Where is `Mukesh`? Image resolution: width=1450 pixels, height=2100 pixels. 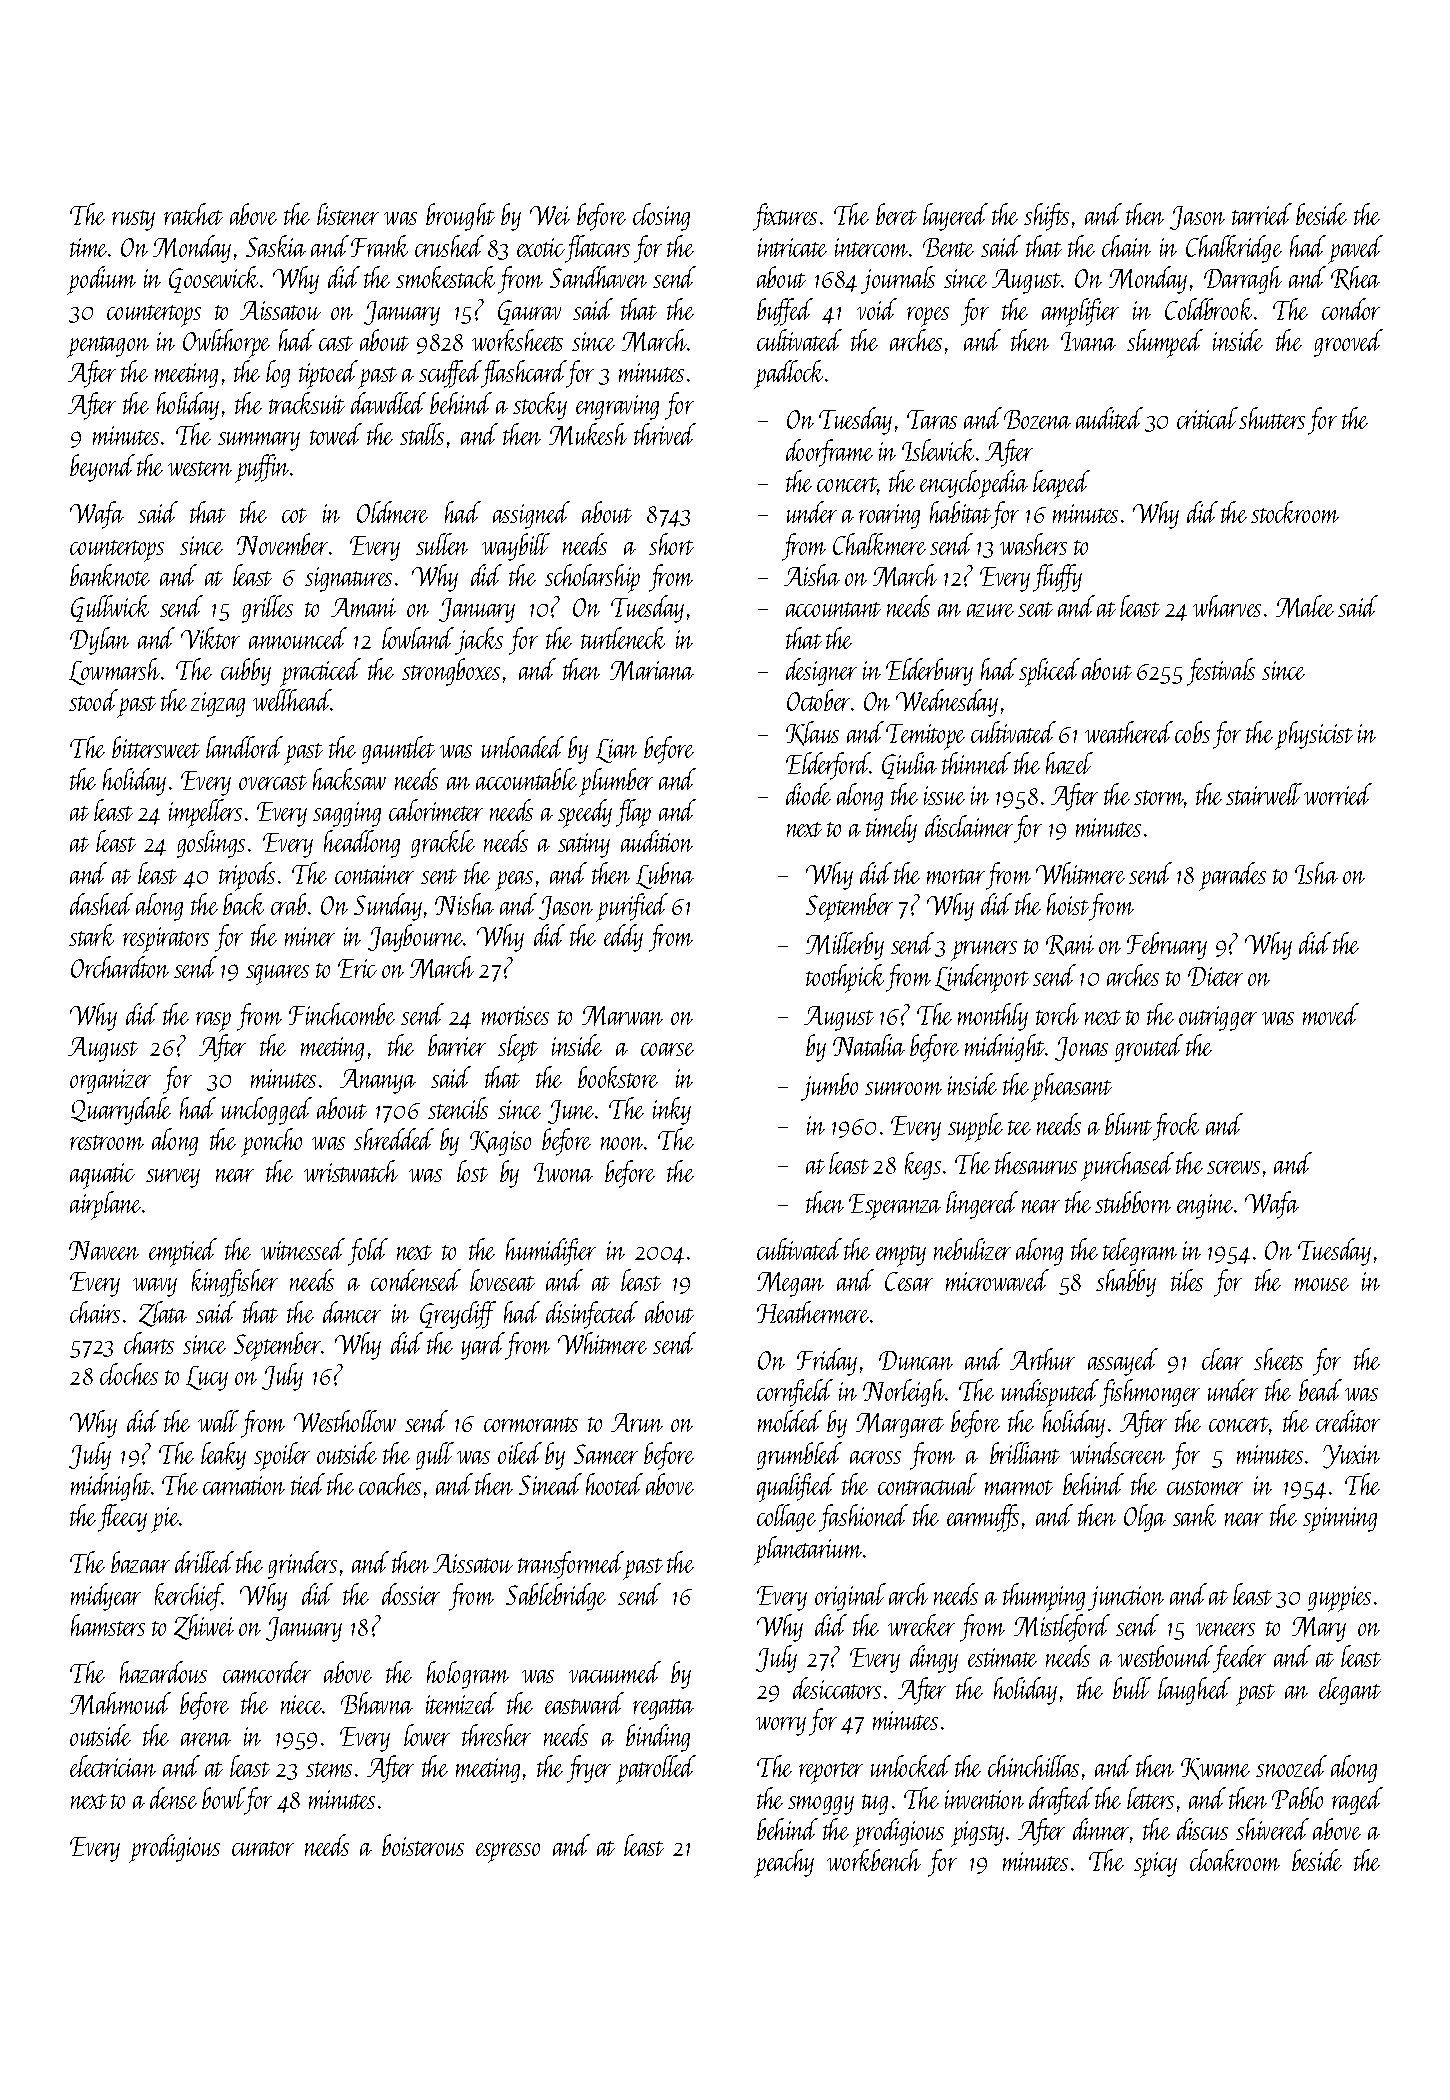 Mukesh is located at coordinates (588, 434).
